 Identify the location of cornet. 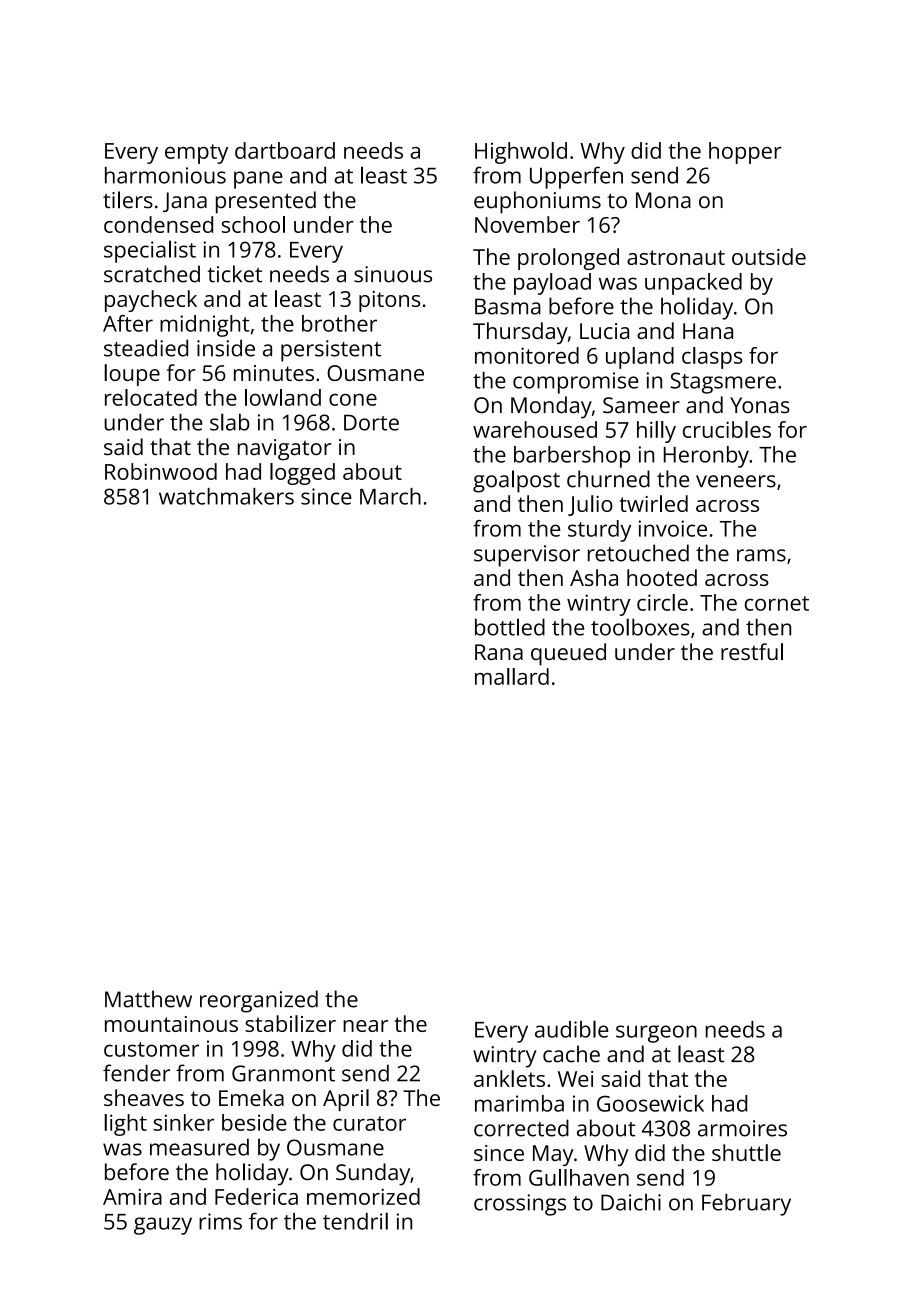
(777, 603).
